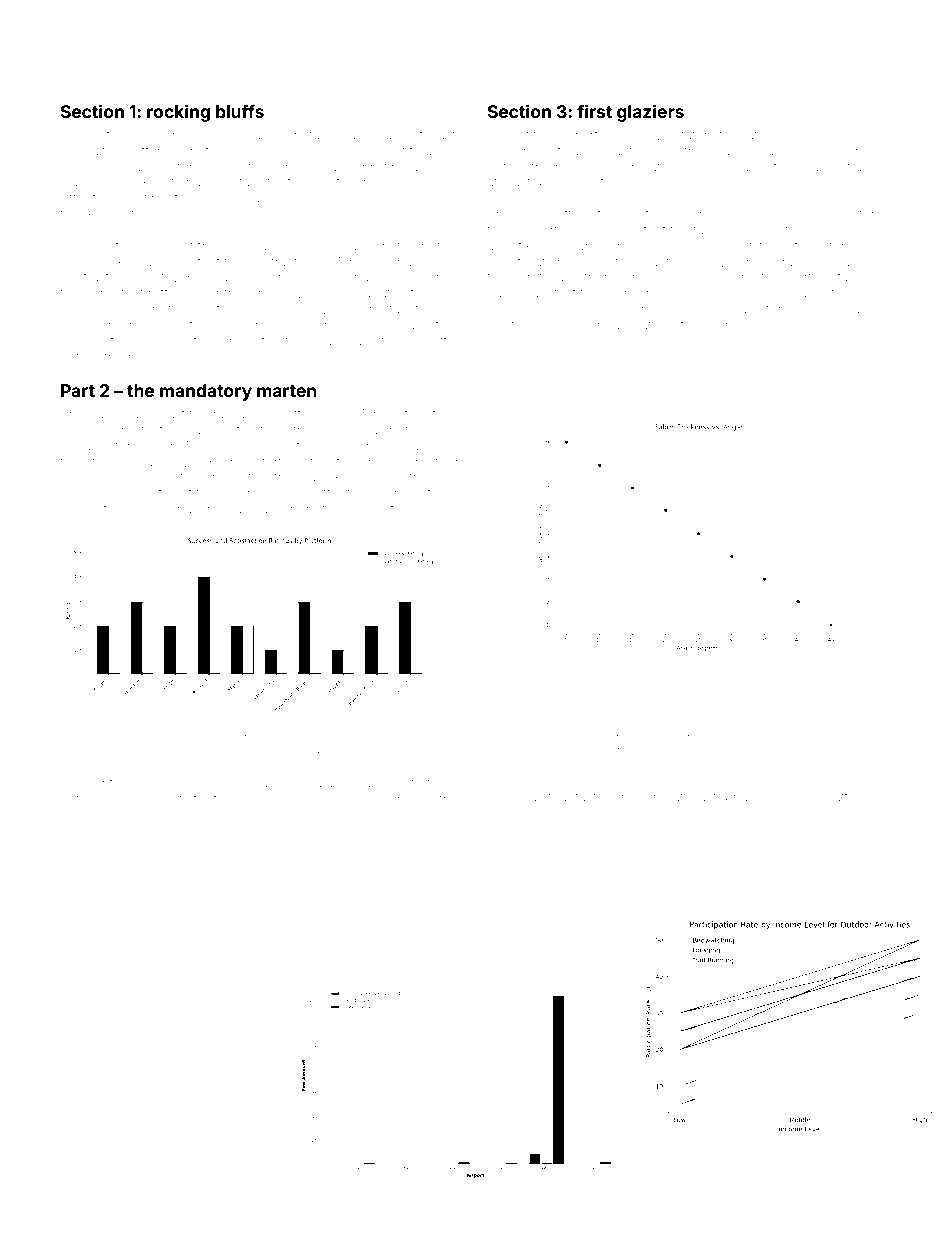 This page has width=952, height=1233. I want to click on lakeshore, so click(289, 509).
